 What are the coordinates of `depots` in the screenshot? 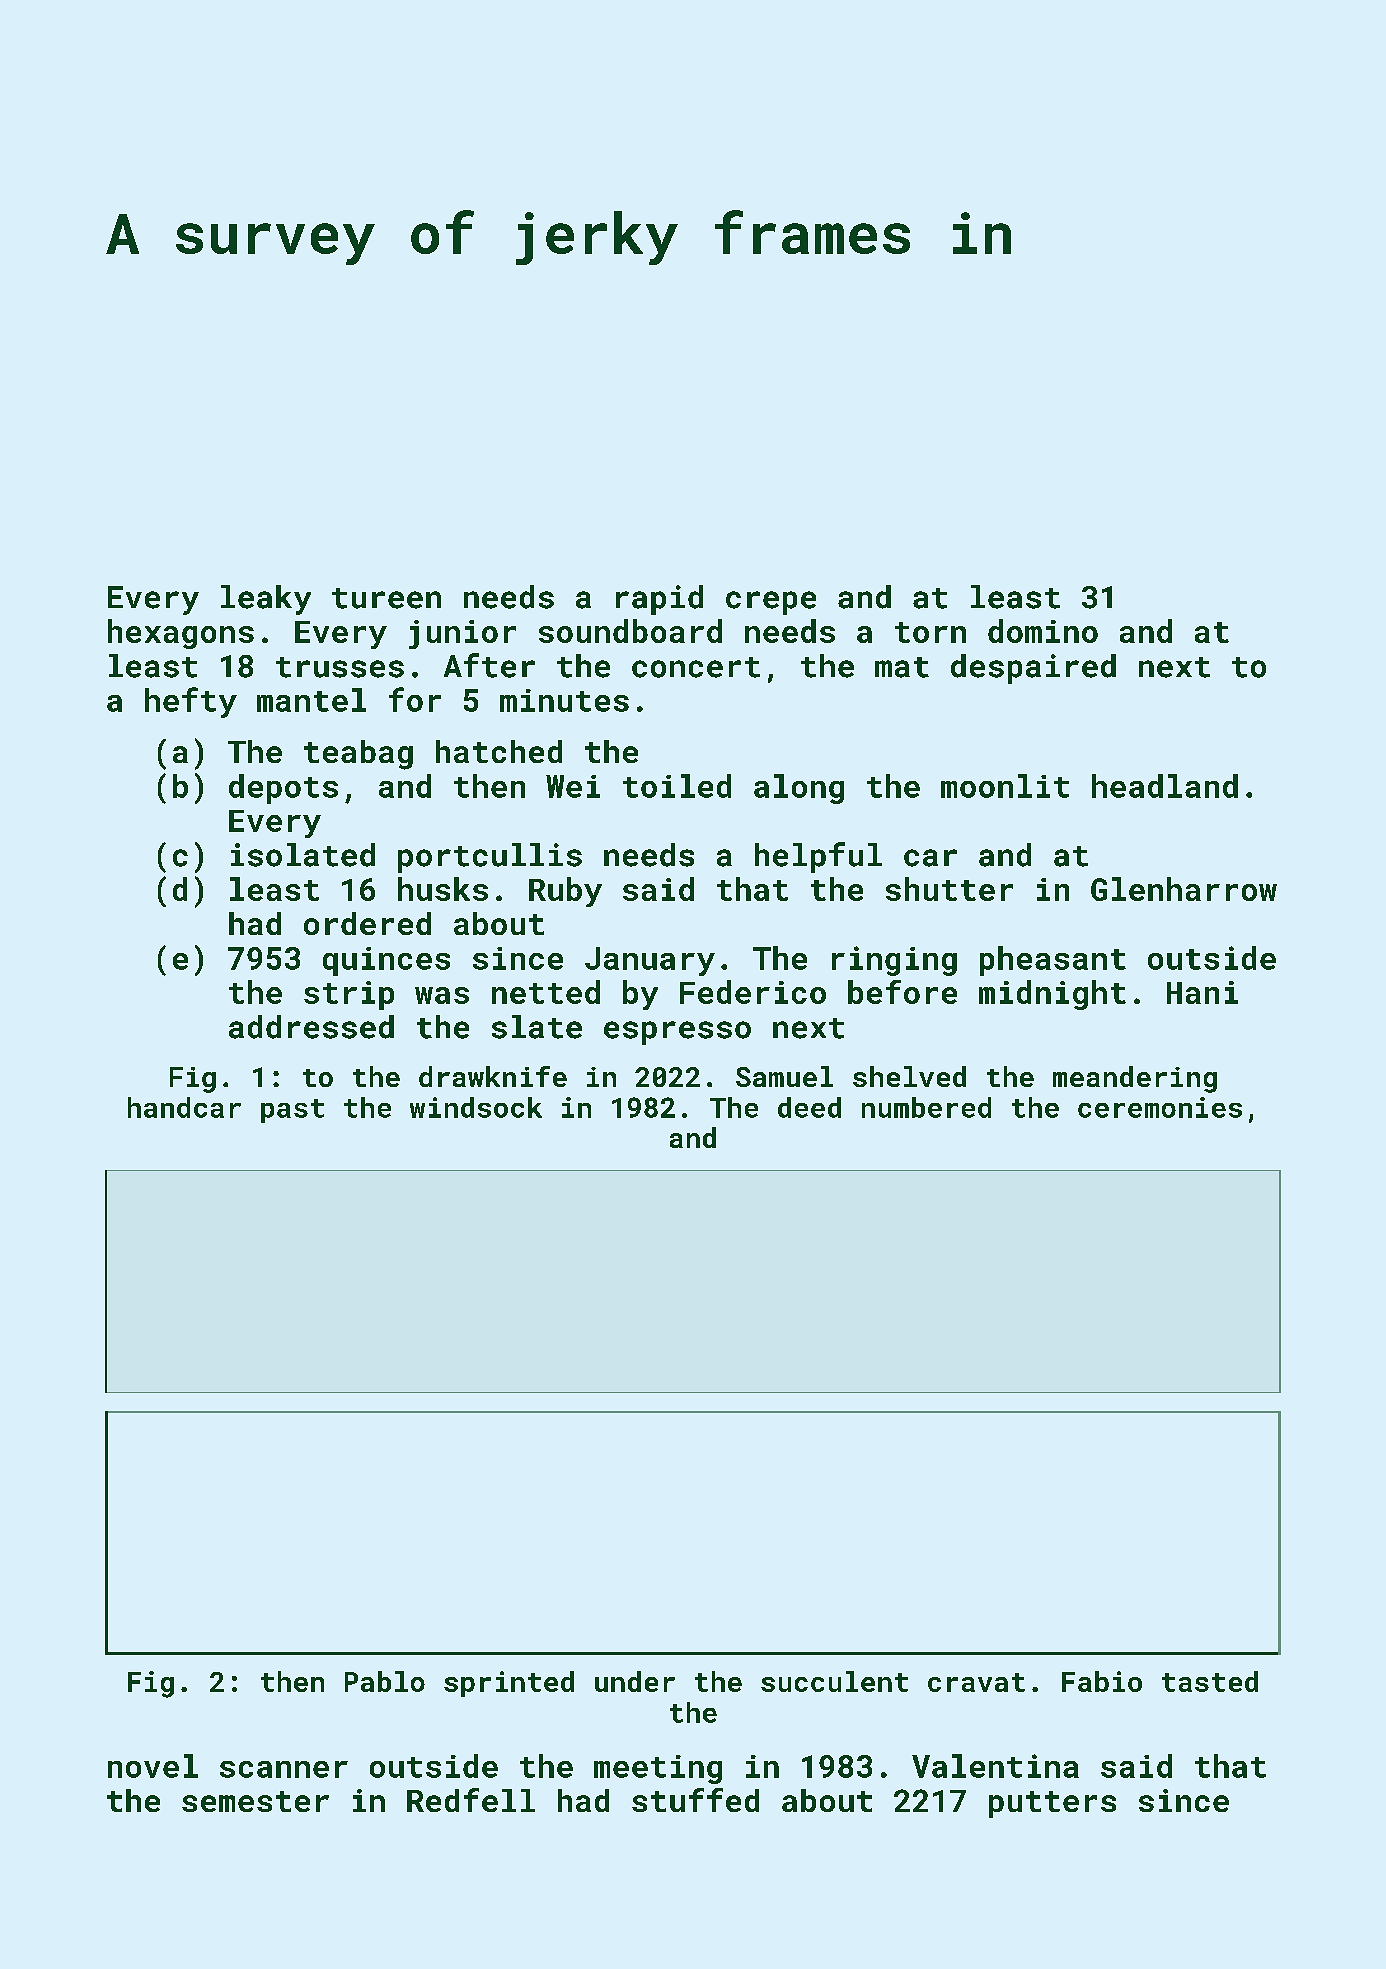 It's located at (283, 789).
